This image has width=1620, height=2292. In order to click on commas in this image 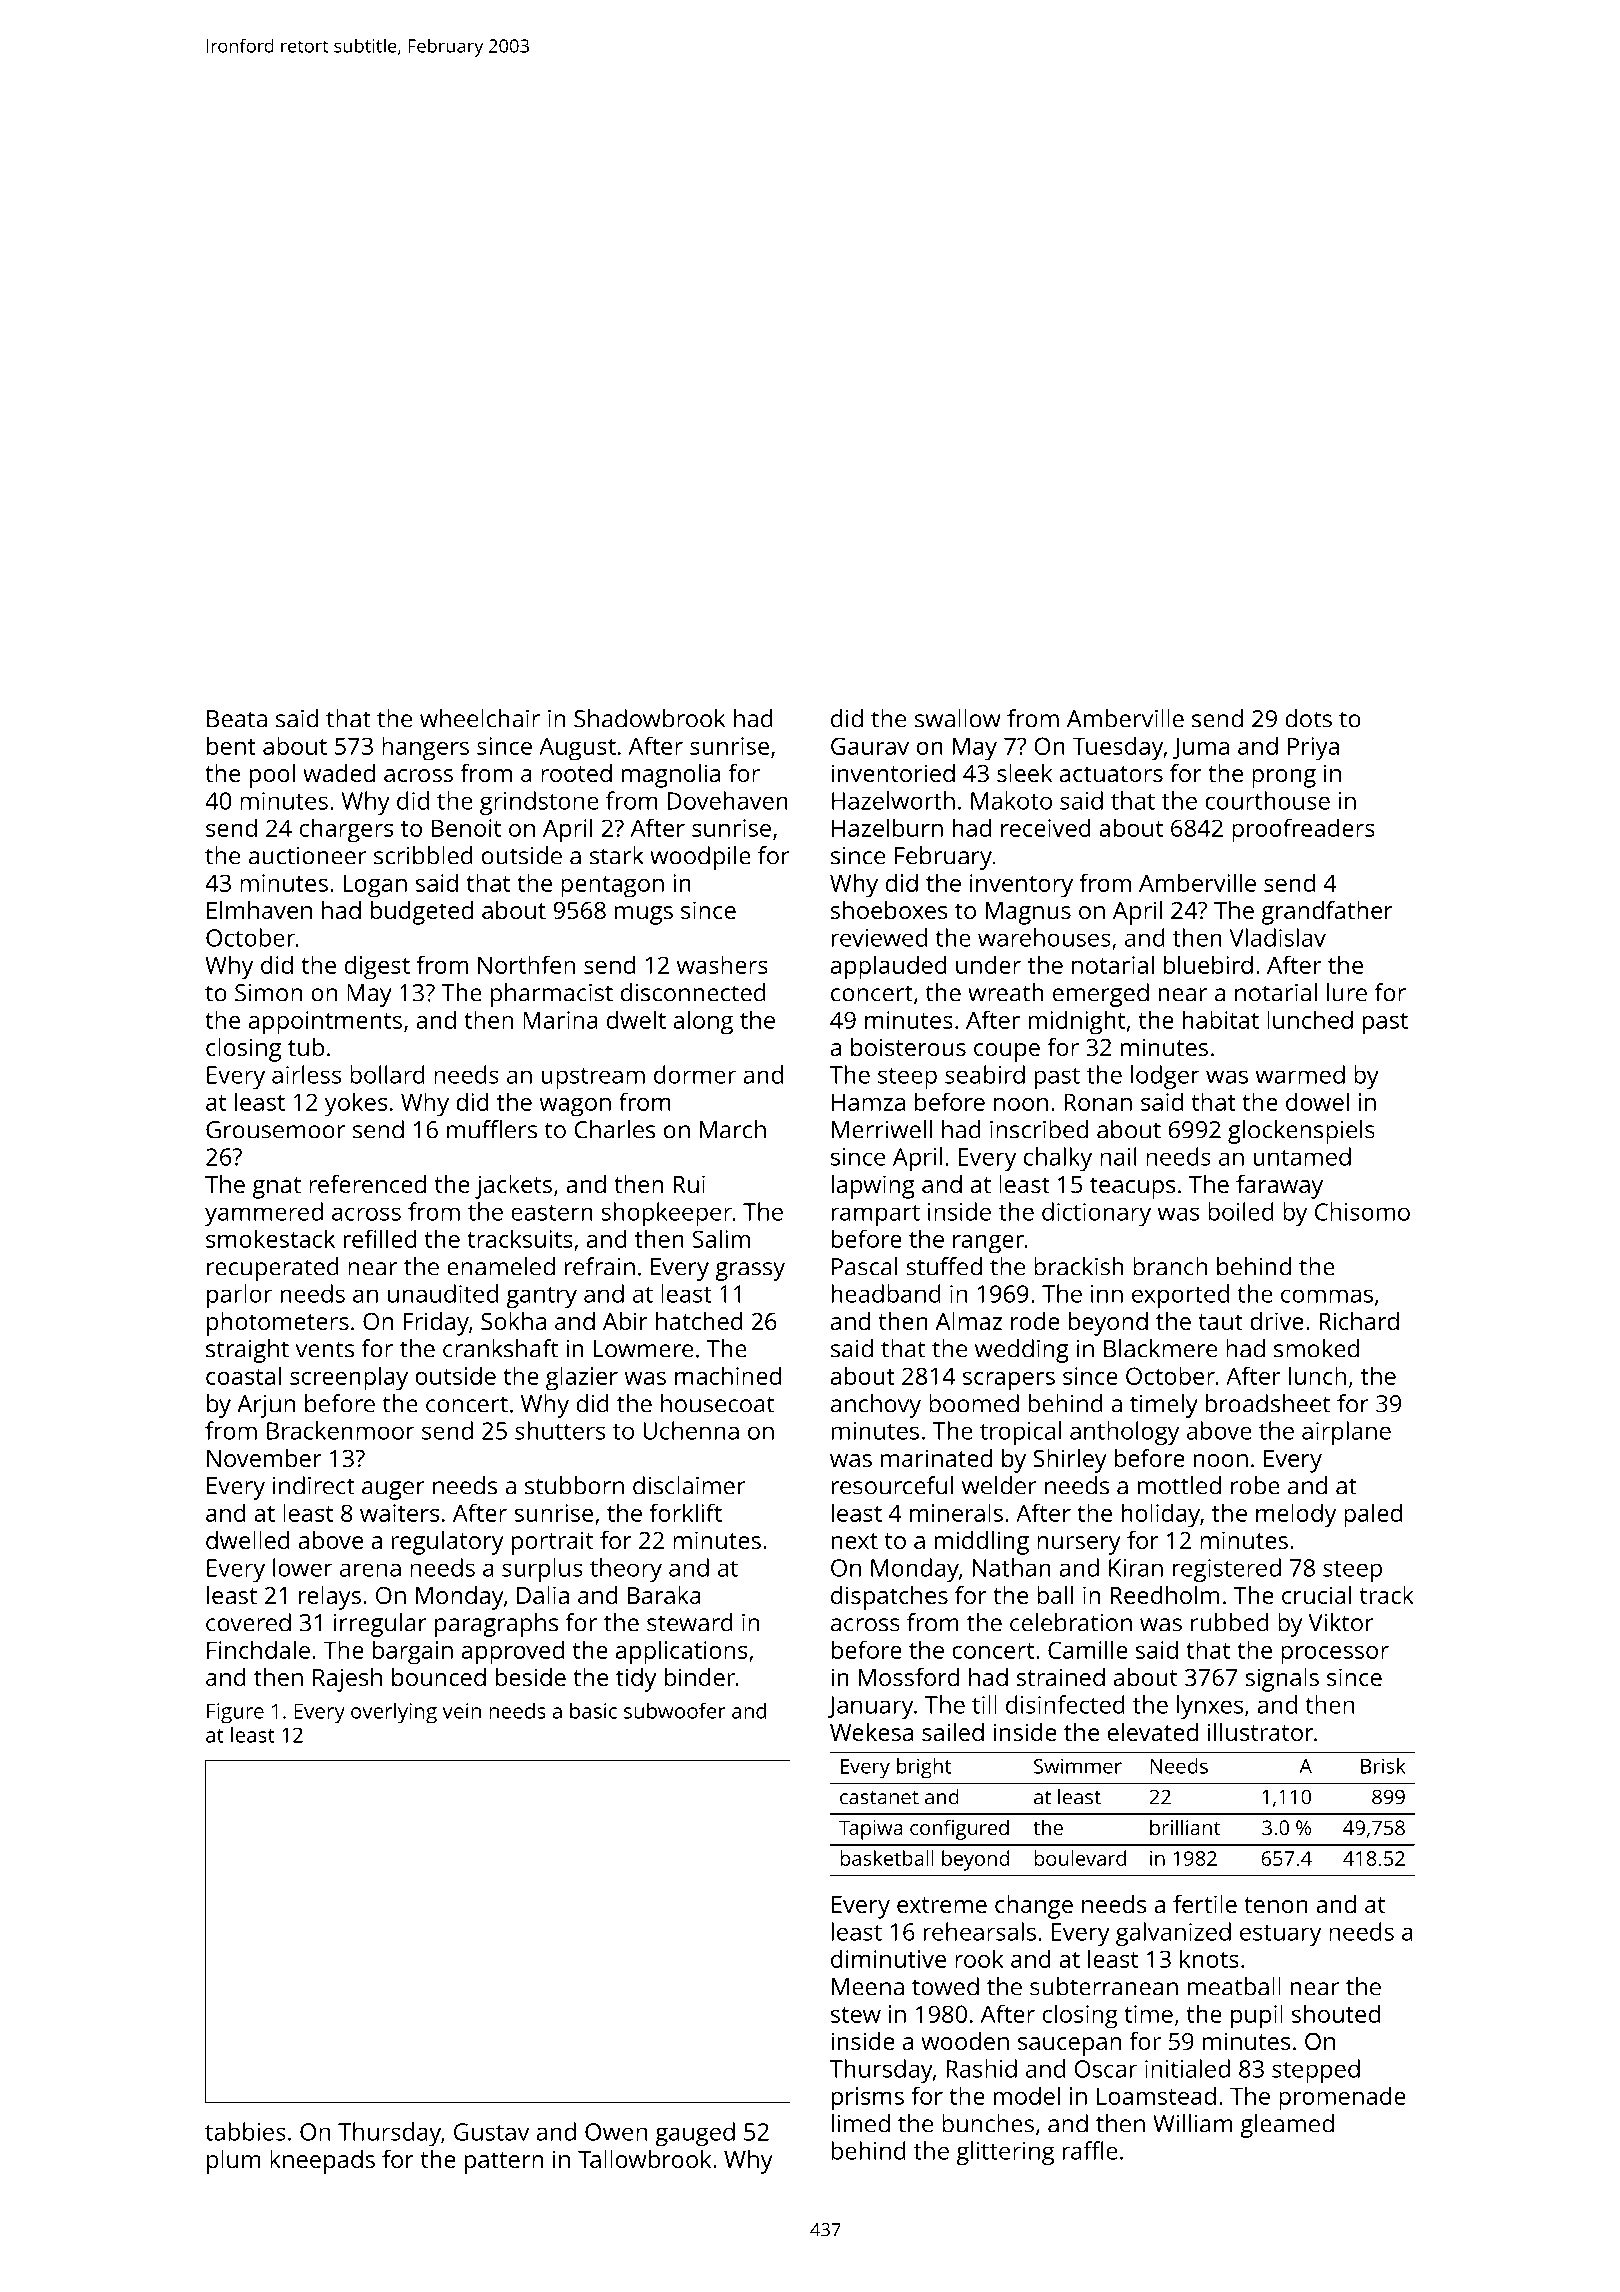, I will do `click(1327, 1296)`.
